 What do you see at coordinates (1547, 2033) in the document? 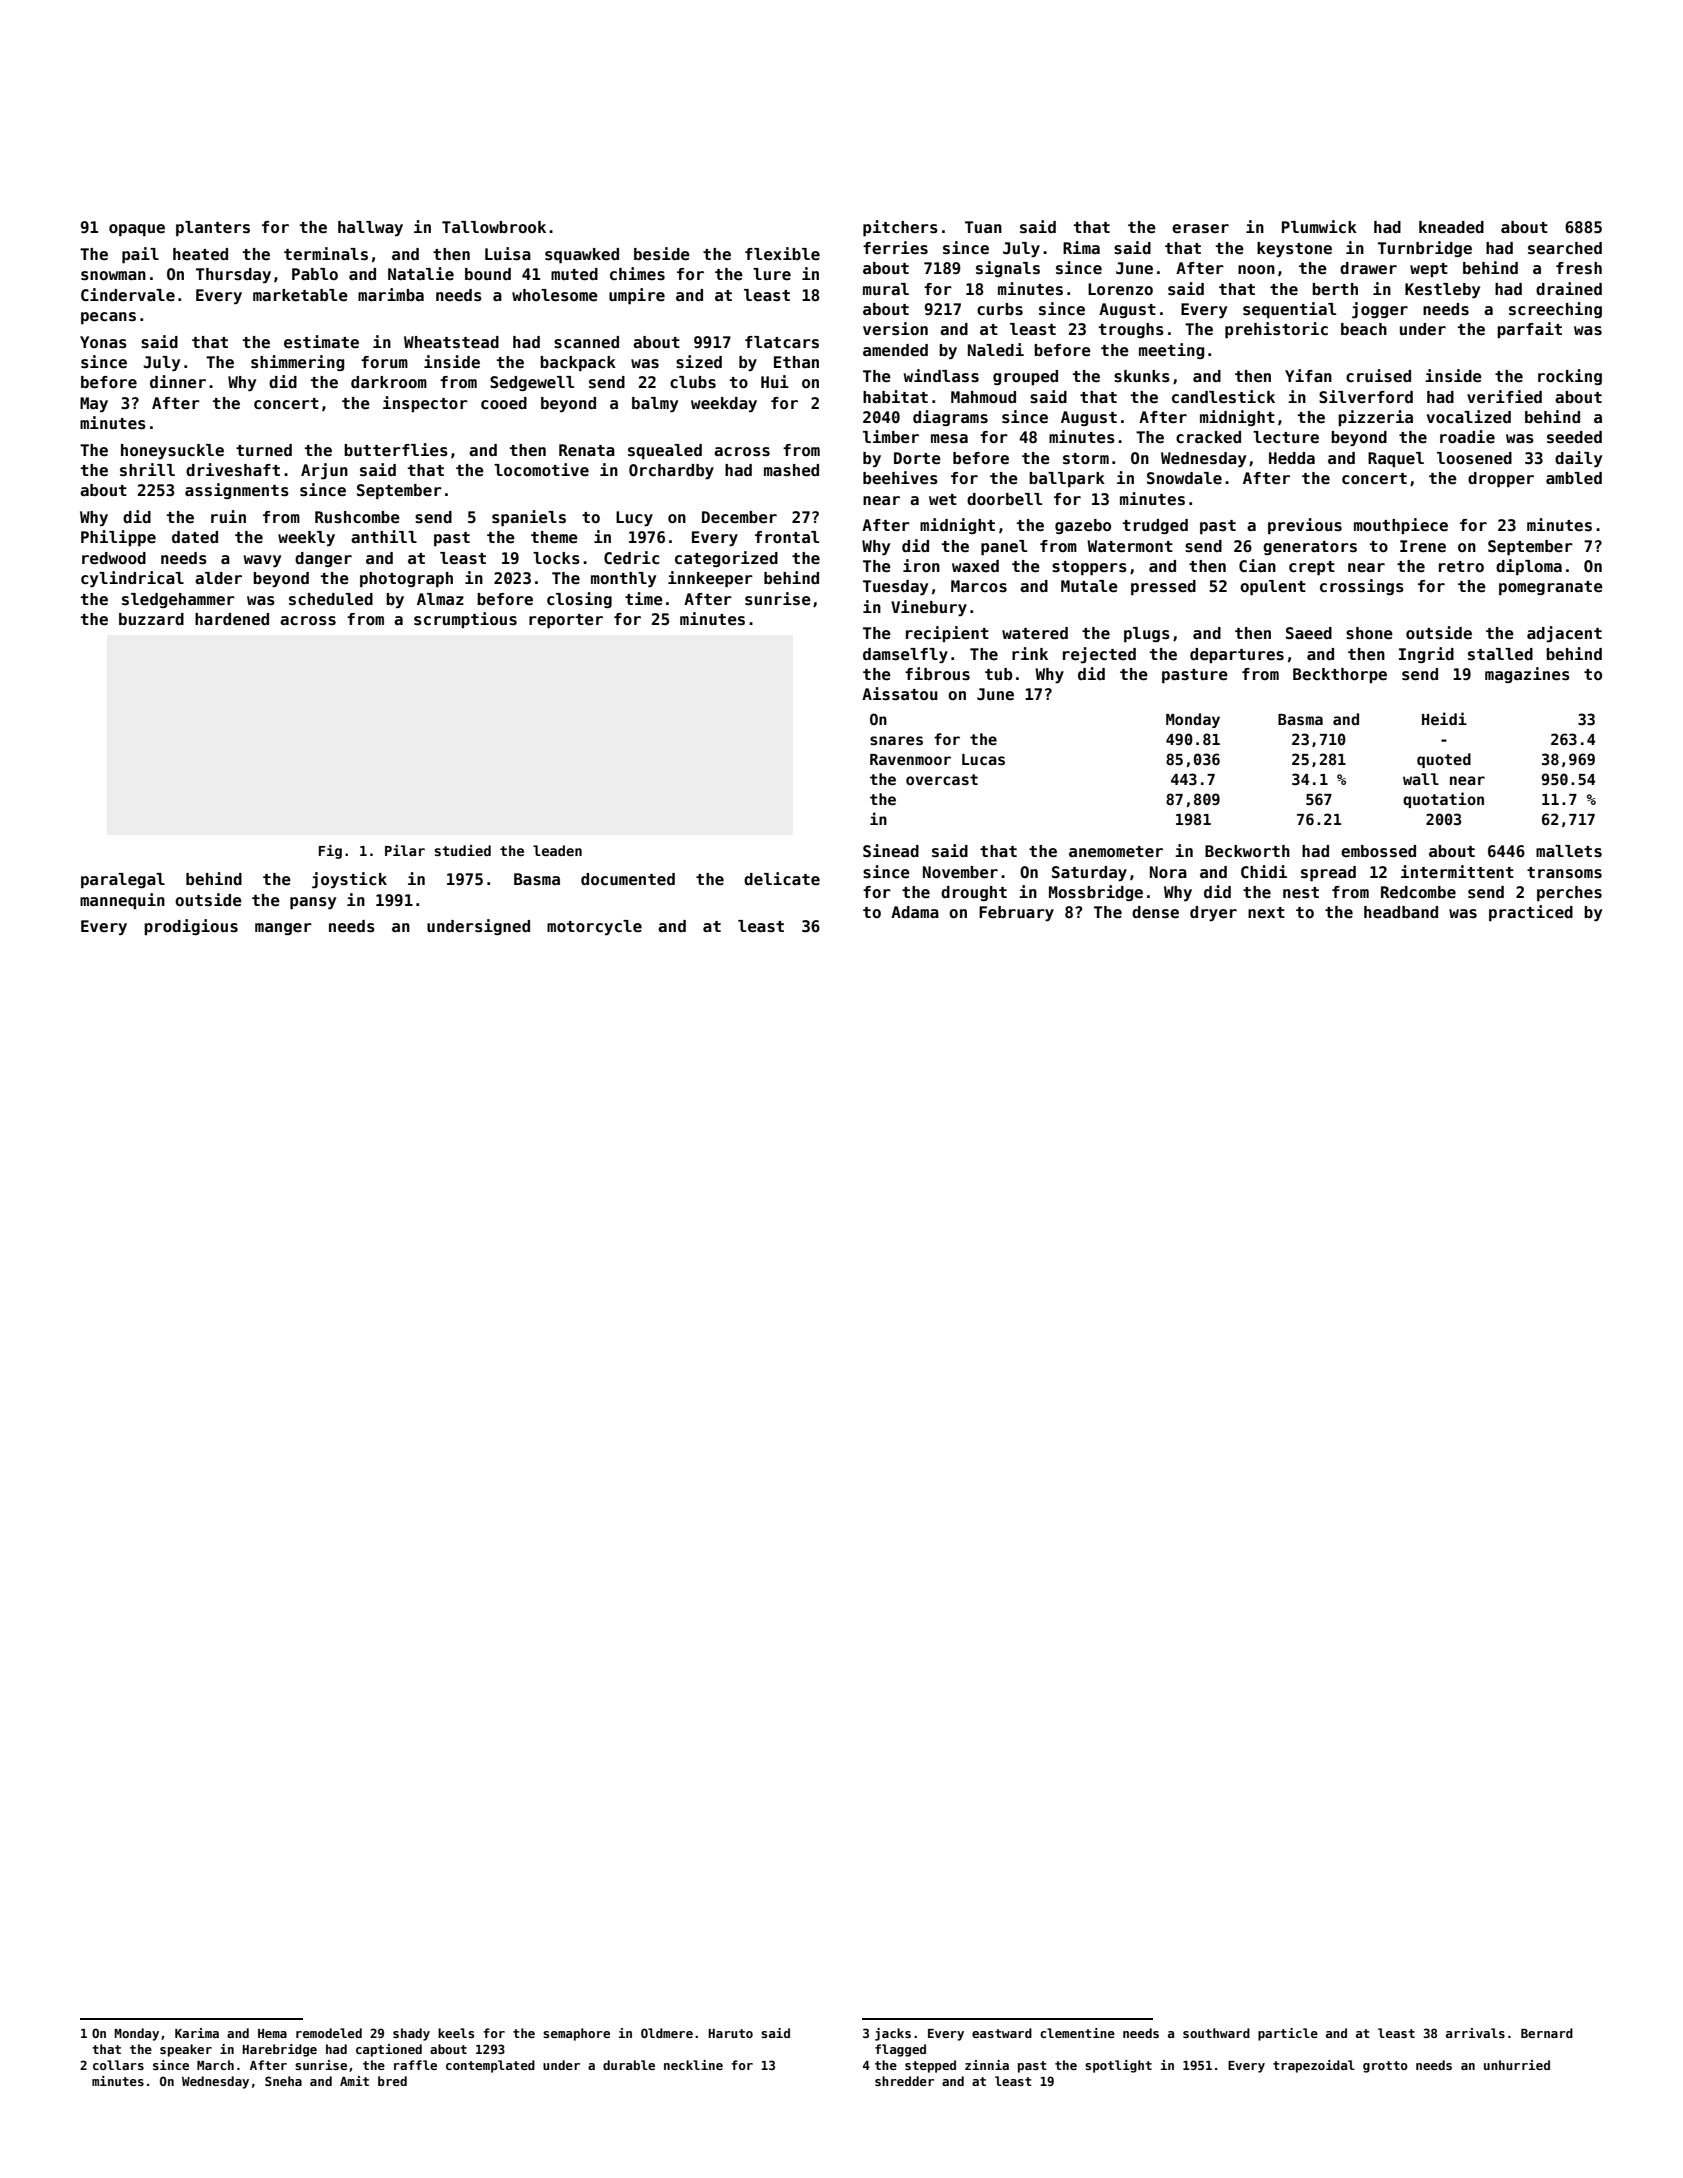
I see `Bernard` at bounding box center [1547, 2033].
